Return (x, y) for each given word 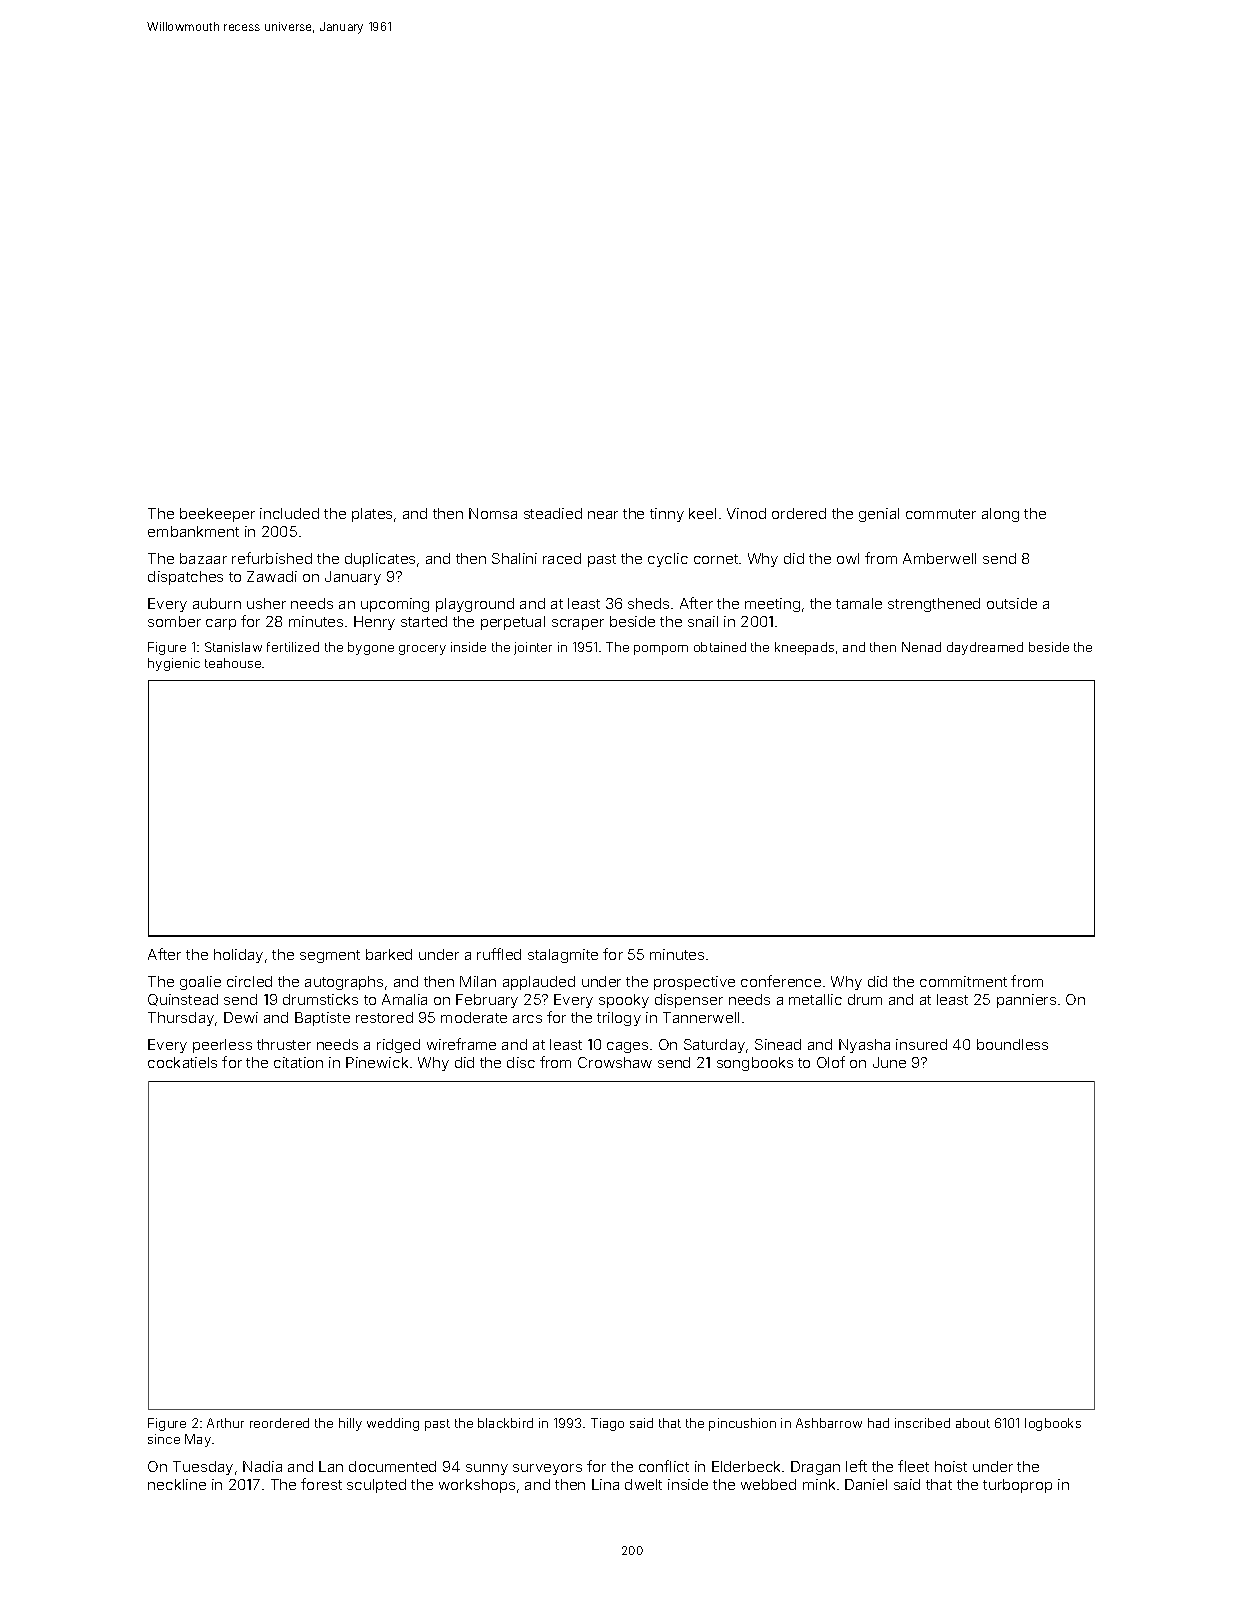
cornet (716, 559)
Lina (605, 1484)
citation (298, 1062)
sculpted (376, 1486)
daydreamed (985, 648)
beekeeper (217, 515)
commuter (941, 514)
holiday (238, 956)
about (973, 1423)
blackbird (505, 1423)
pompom (661, 650)
